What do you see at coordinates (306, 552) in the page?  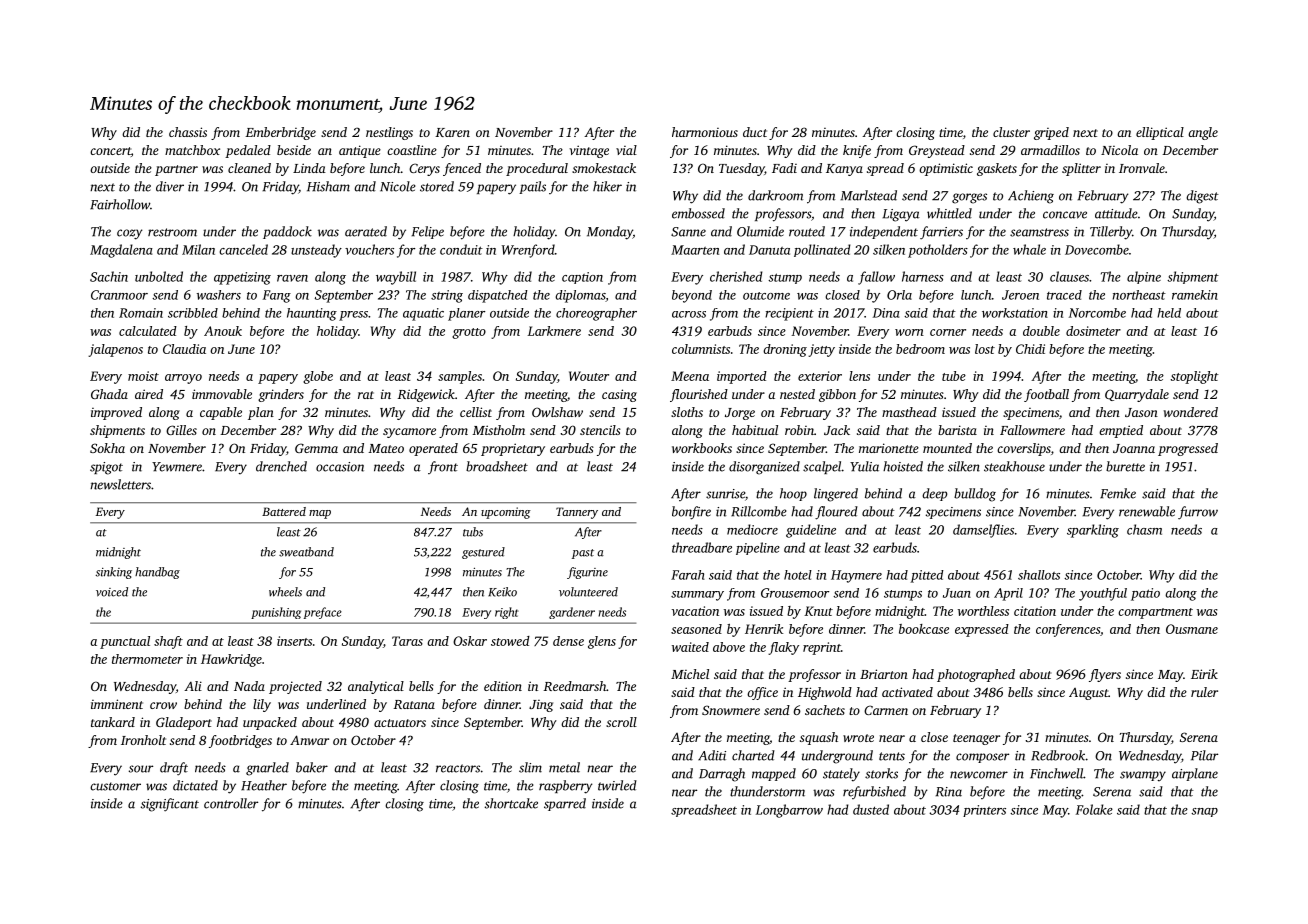 I see `sweatband` at bounding box center [306, 552].
